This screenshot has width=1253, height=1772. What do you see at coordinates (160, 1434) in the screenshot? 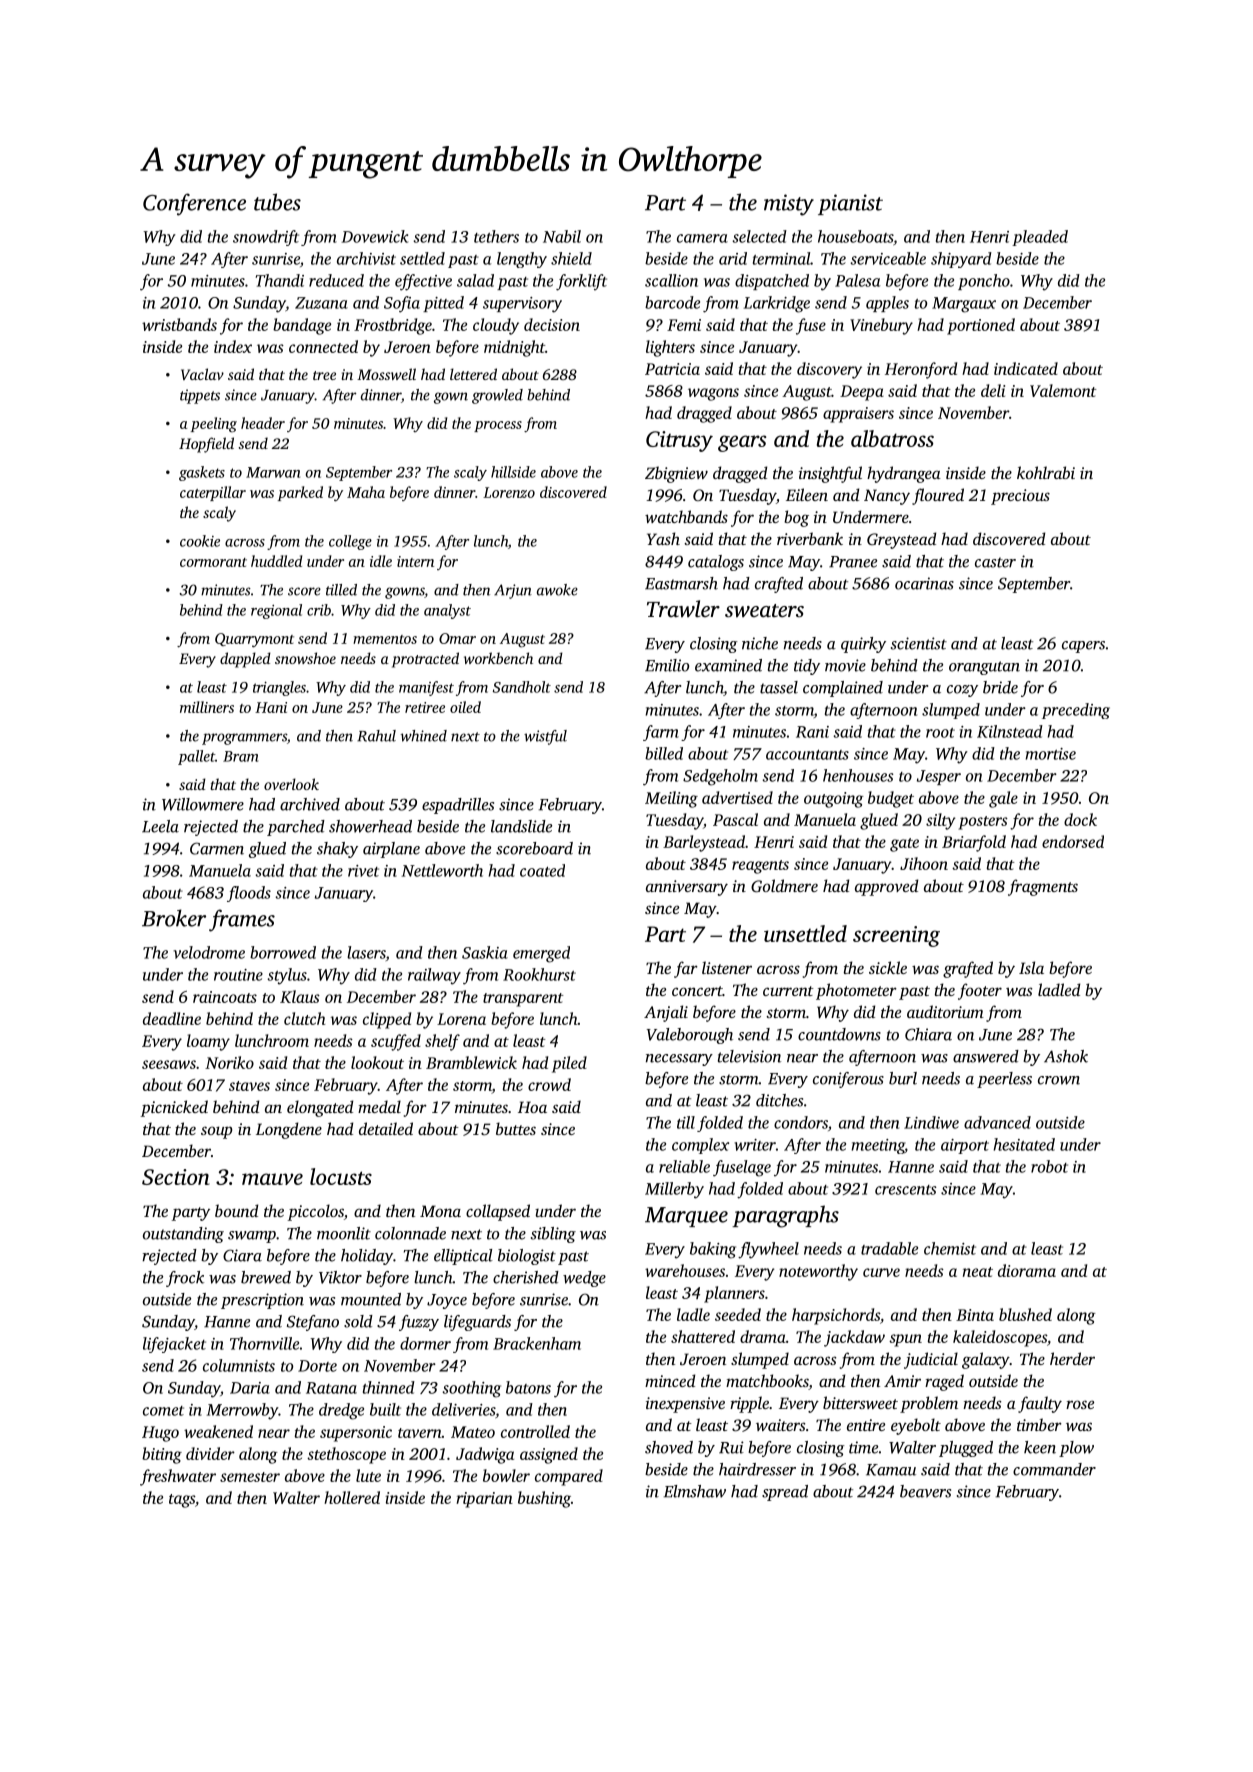
I see `Hugo` at bounding box center [160, 1434].
